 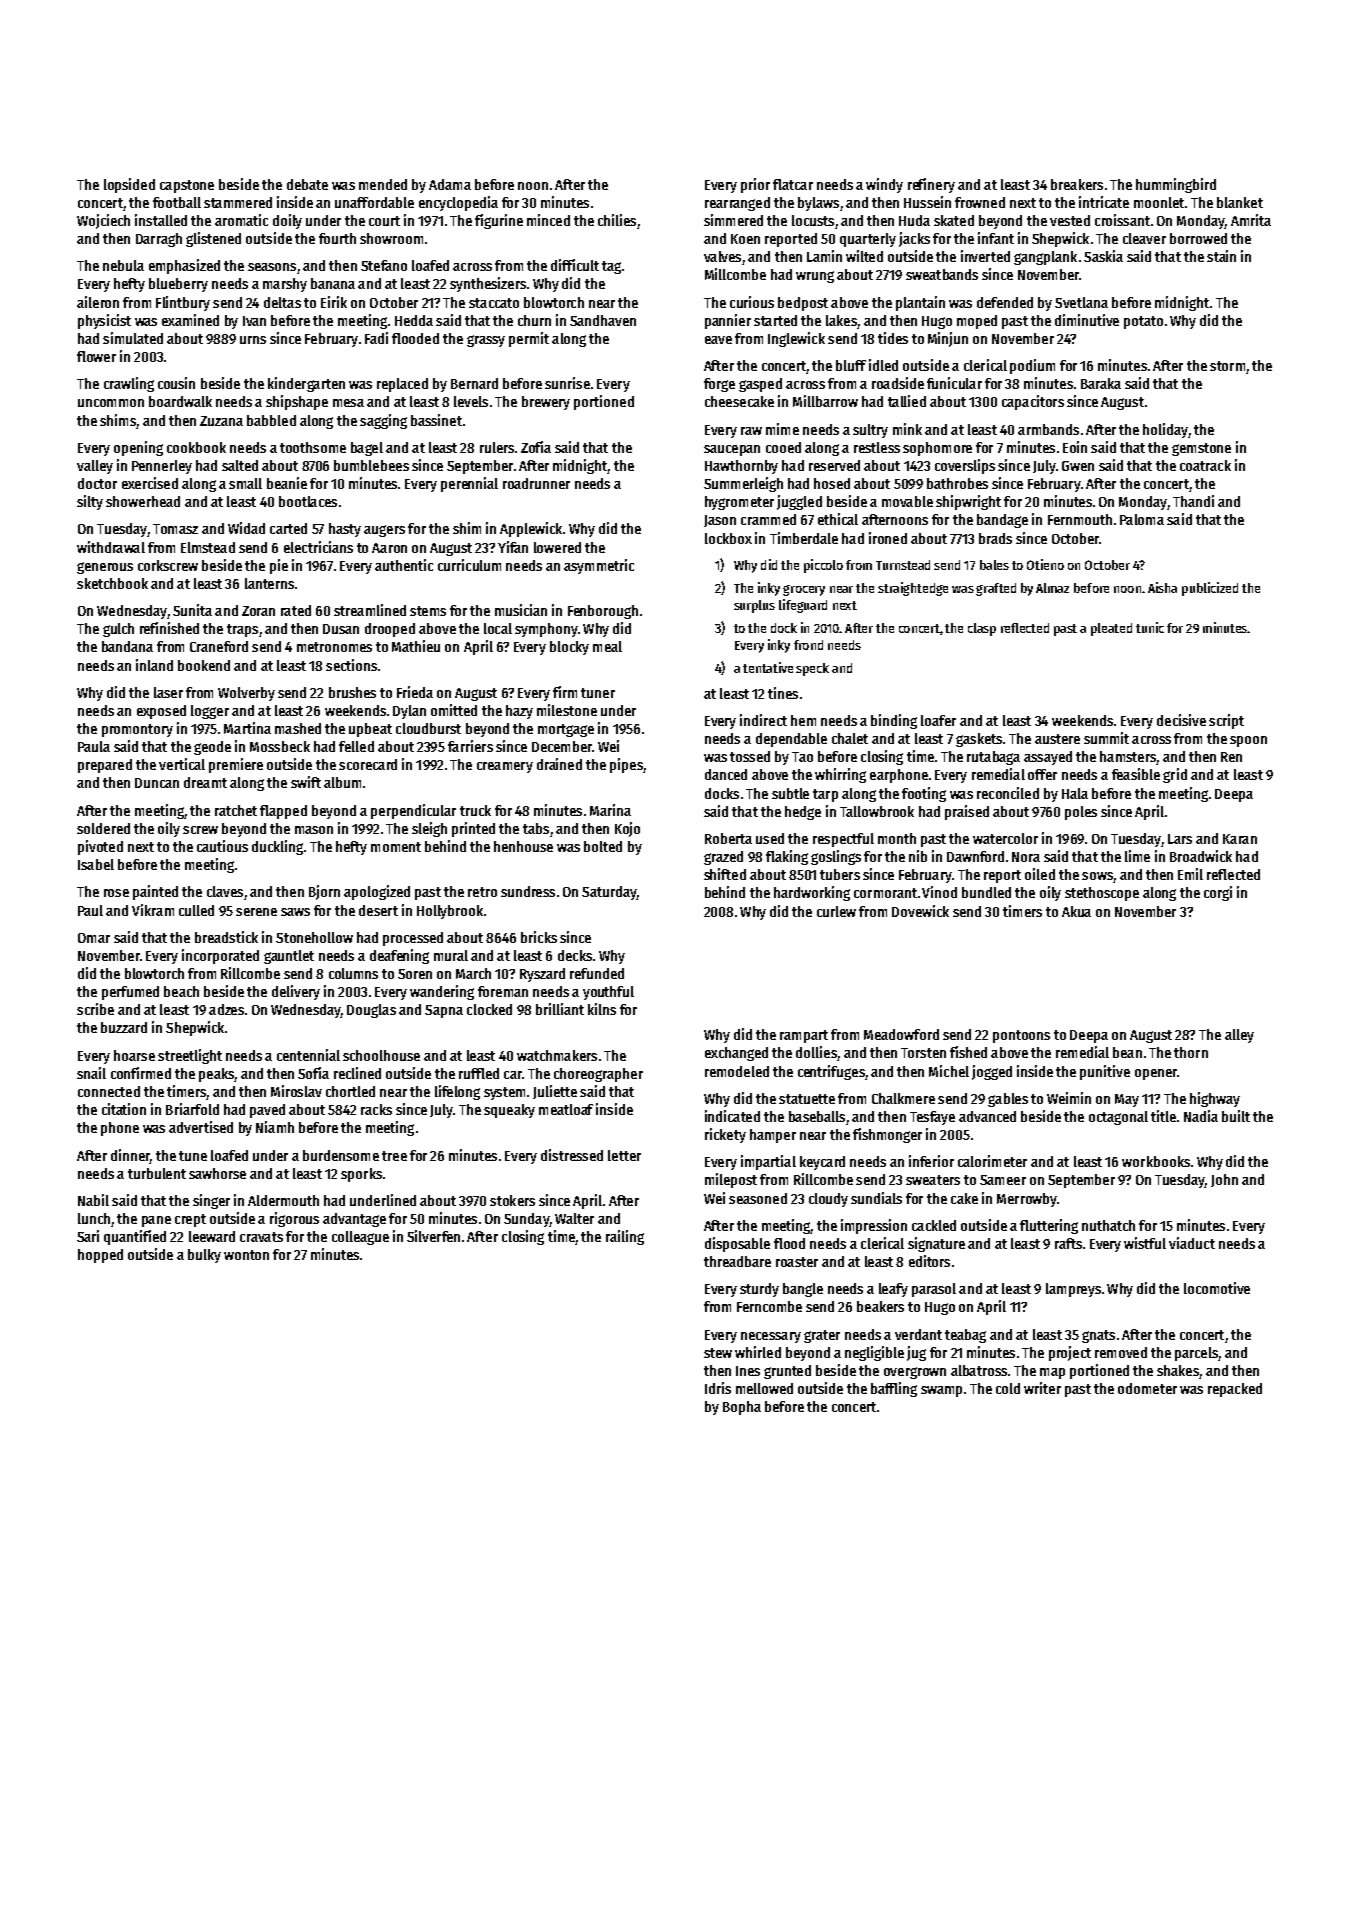 What do you see at coordinates (603, 612) in the screenshot?
I see `Fenborough` at bounding box center [603, 612].
